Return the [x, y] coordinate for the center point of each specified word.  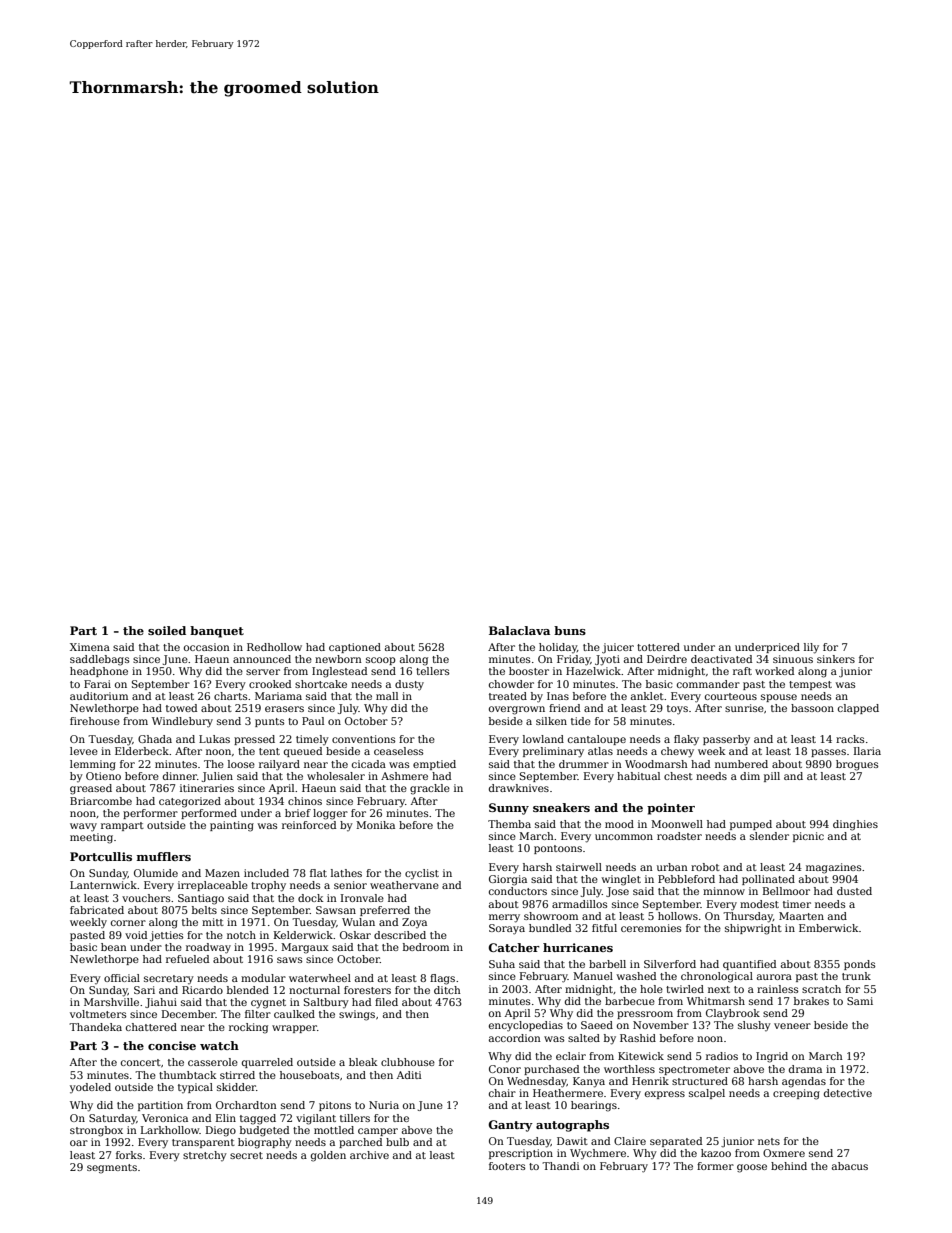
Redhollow [274, 647]
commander [708, 684]
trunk [856, 976]
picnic [808, 837]
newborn [338, 659]
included [266, 873]
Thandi [561, 1166]
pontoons [558, 849]
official [122, 978]
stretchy [205, 1156]
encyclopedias [526, 1026]
